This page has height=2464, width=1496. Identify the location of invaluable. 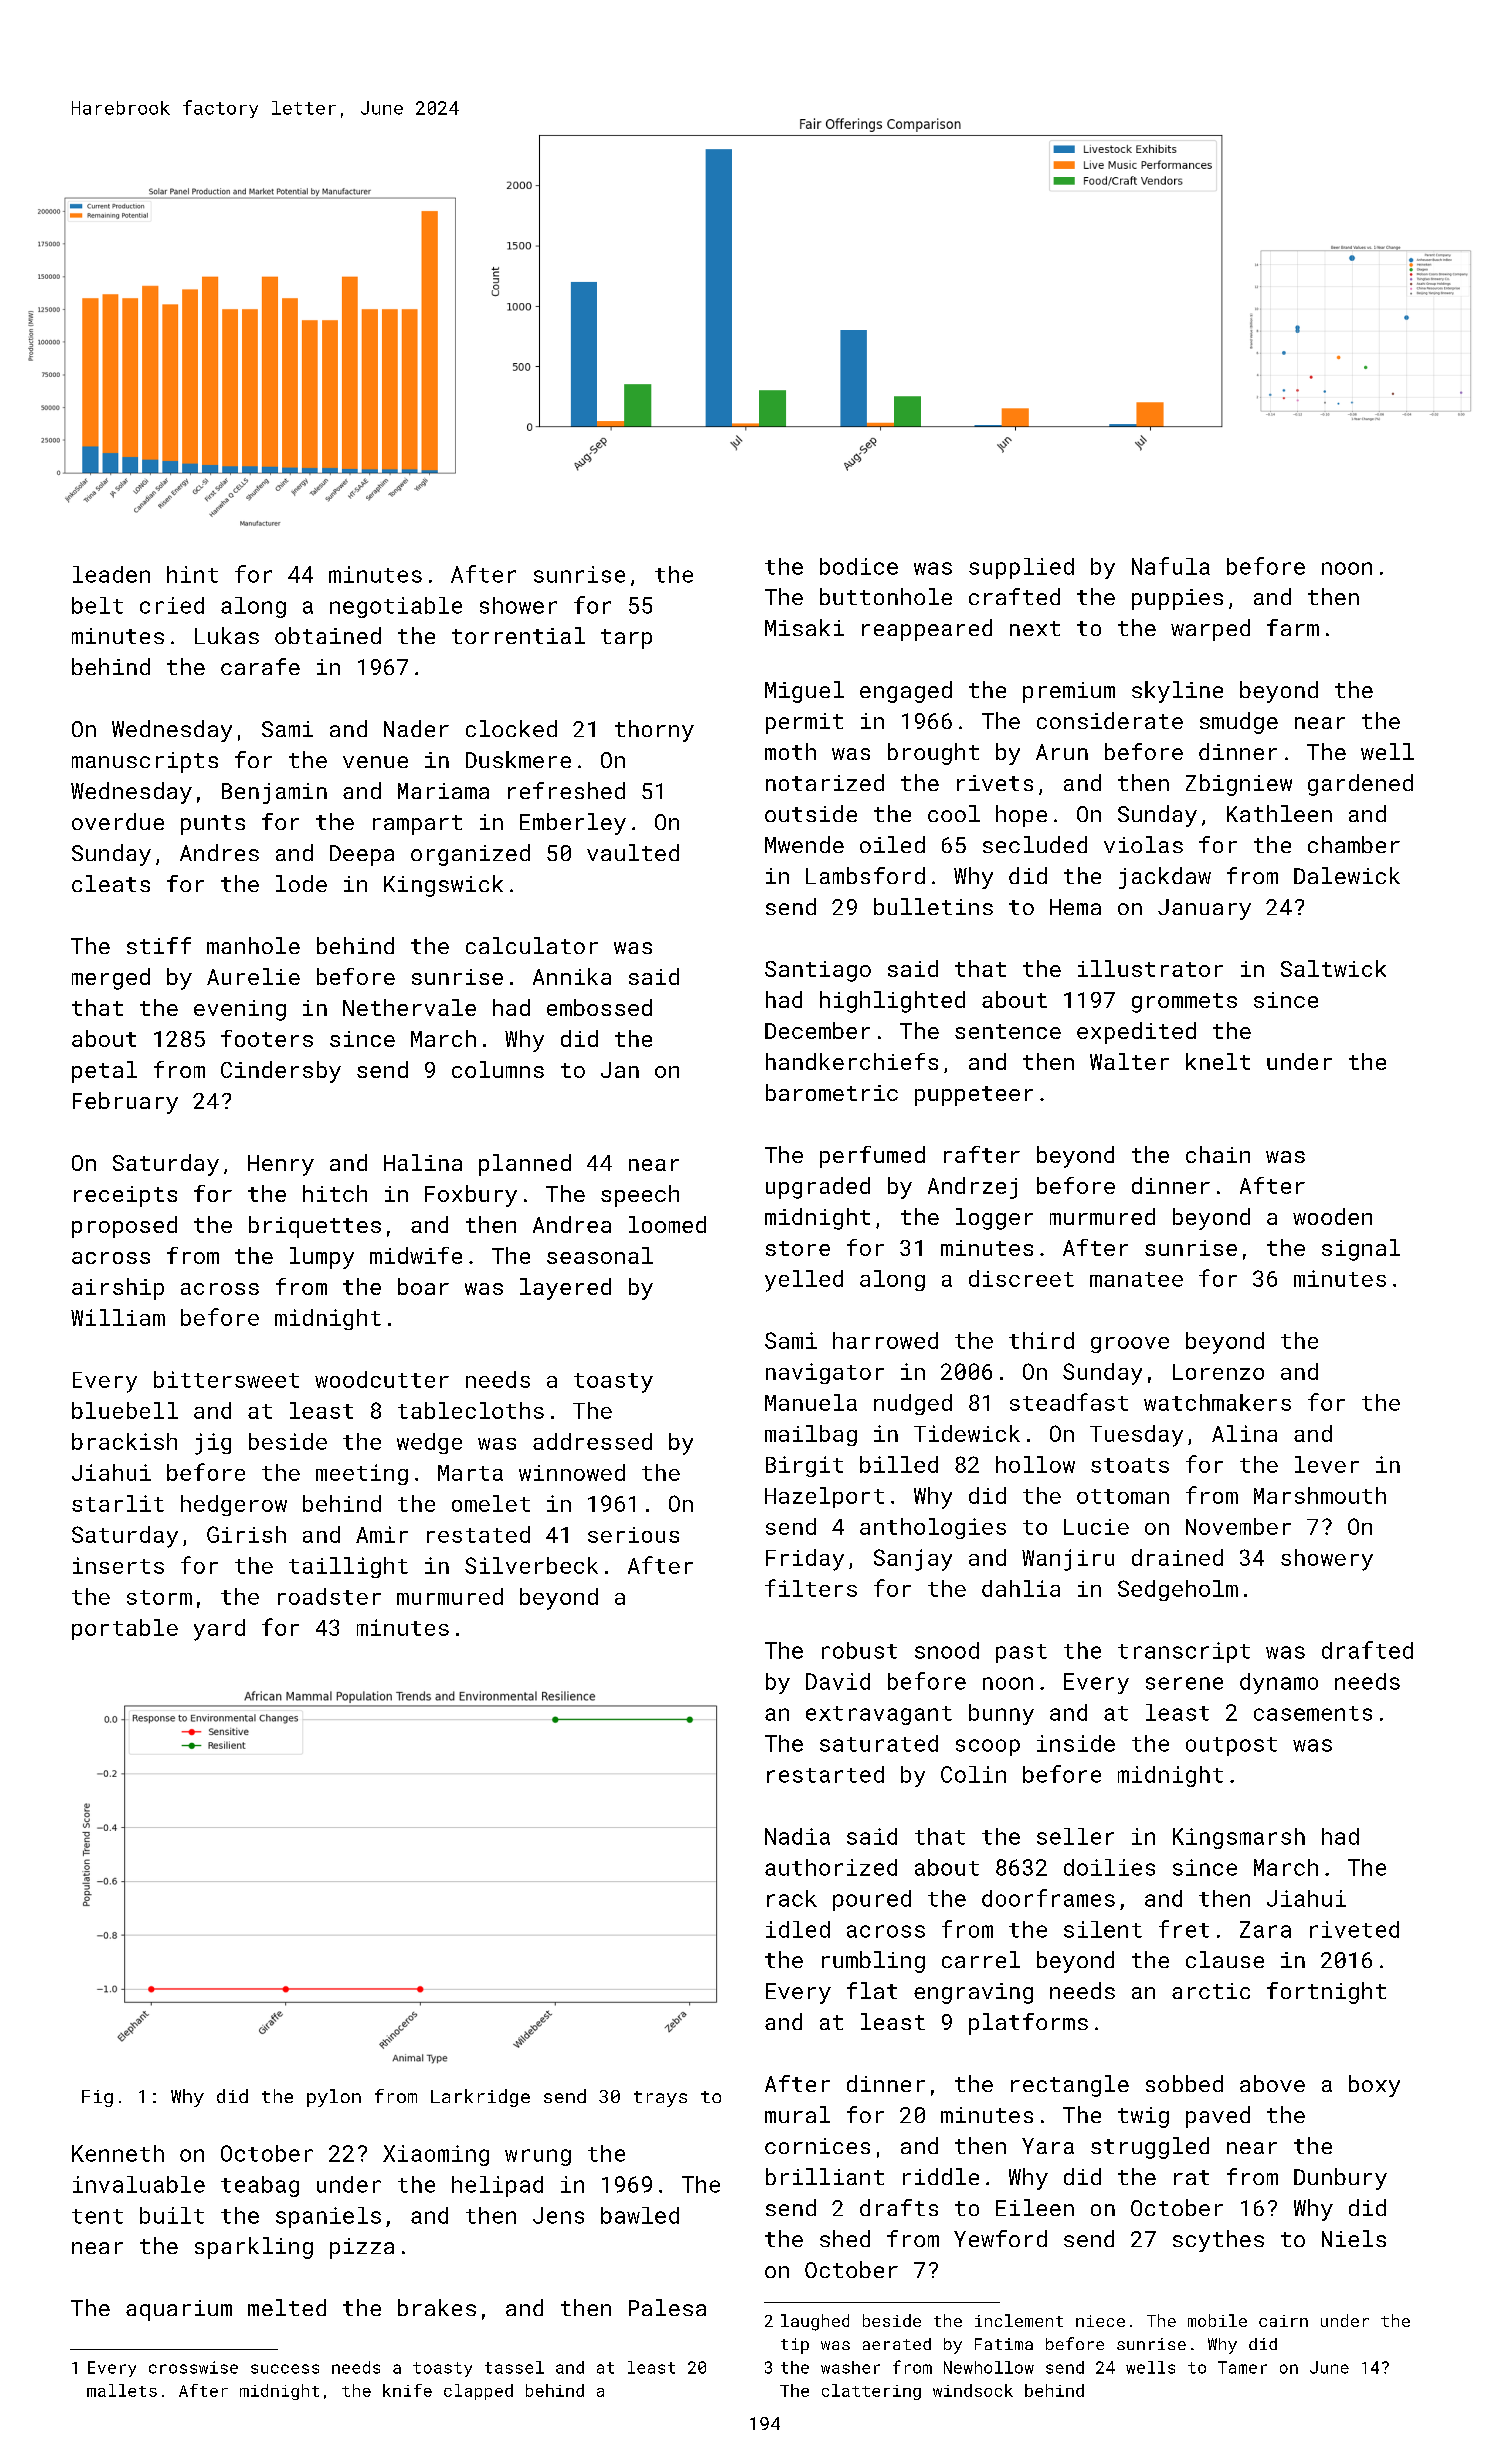
(139, 2184).
